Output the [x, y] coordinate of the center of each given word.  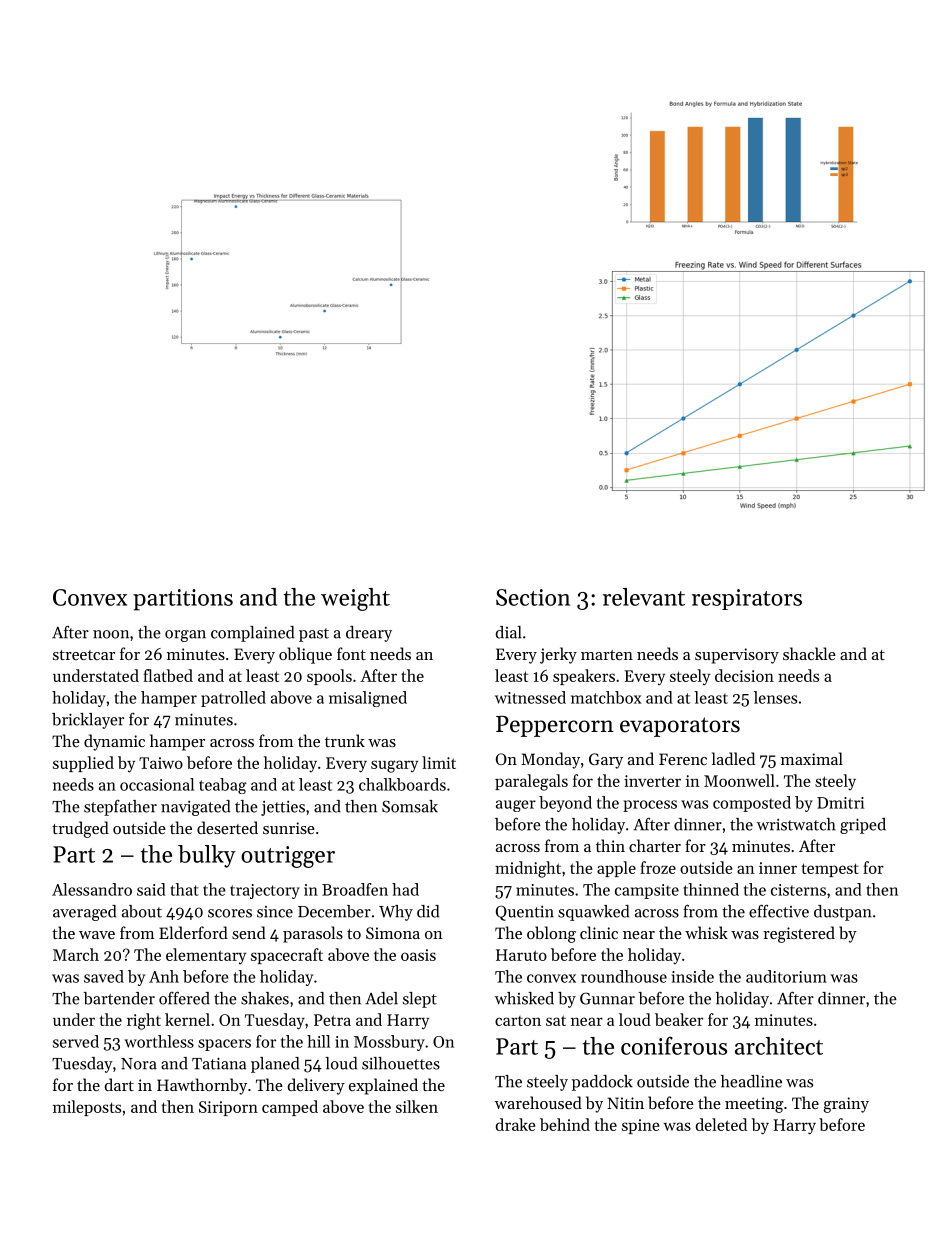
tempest [830, 870]
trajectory [265, 891]
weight [355, 599]
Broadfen [355, 889]
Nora [139, 1064]
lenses [775, 697]
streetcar [84, 655]
